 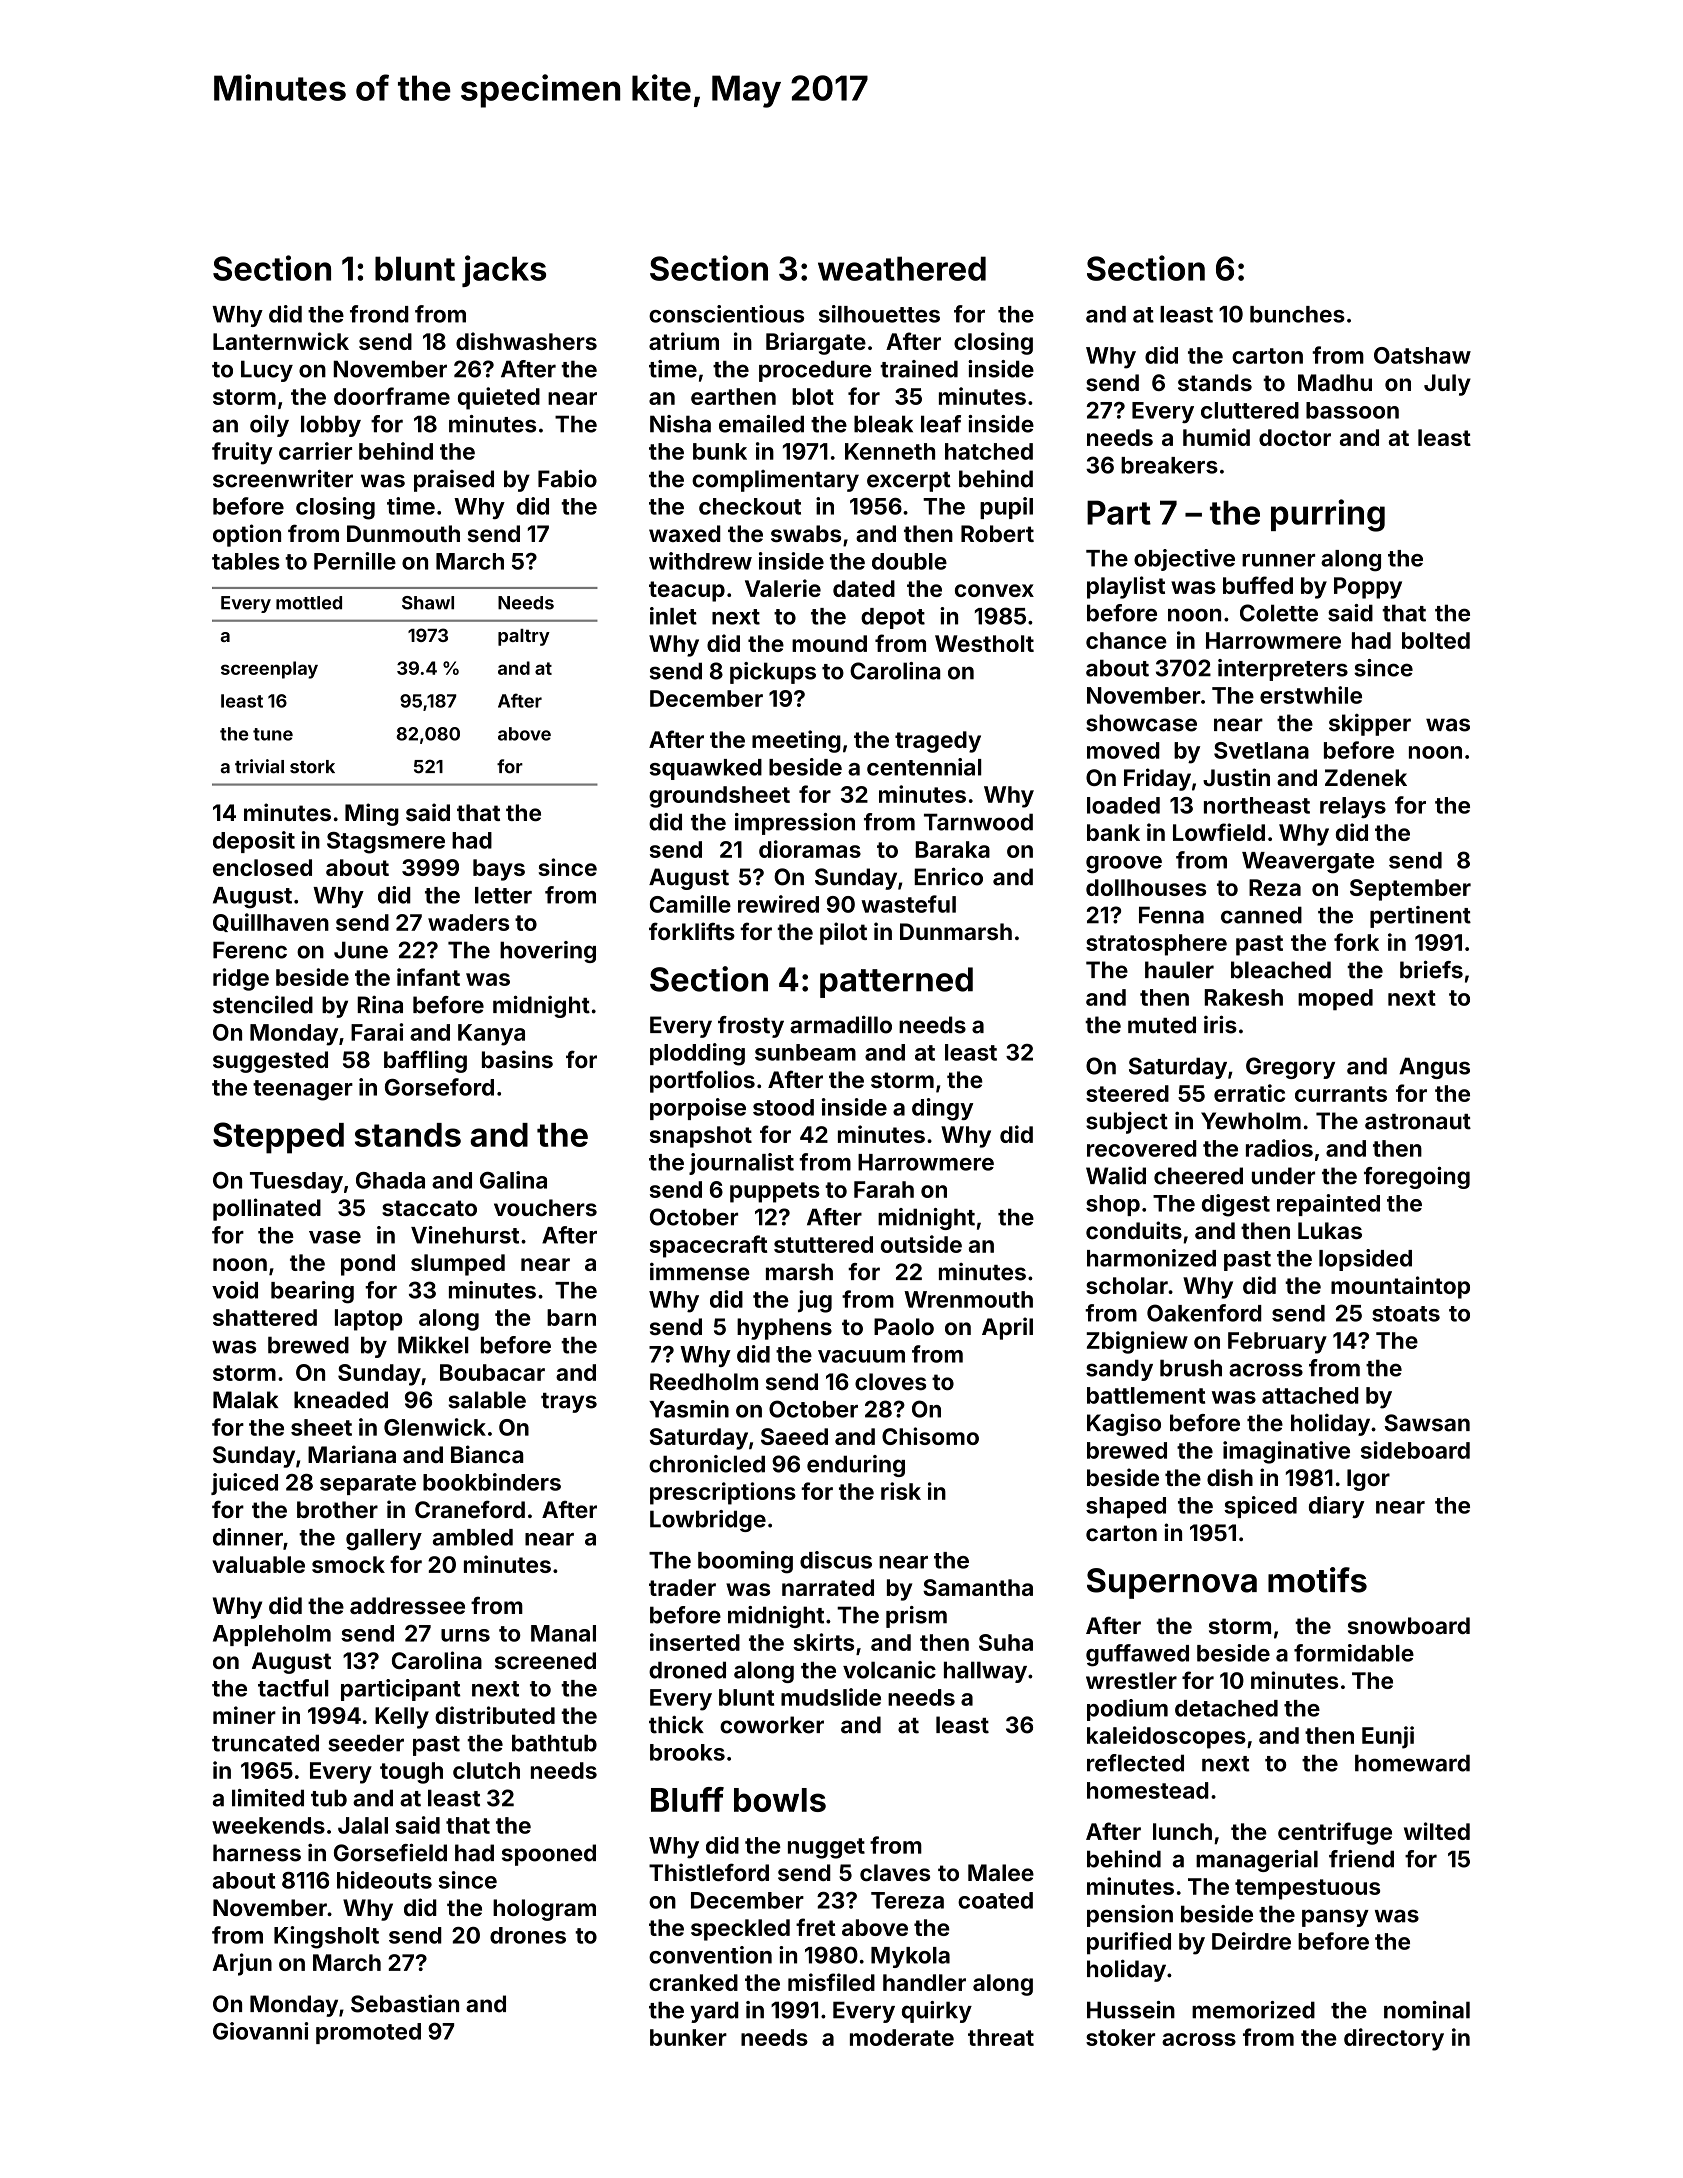 What do you see at coordinates (1420, 917) in the document?
I see `pertinent` at bounding box center [1420, 917].
